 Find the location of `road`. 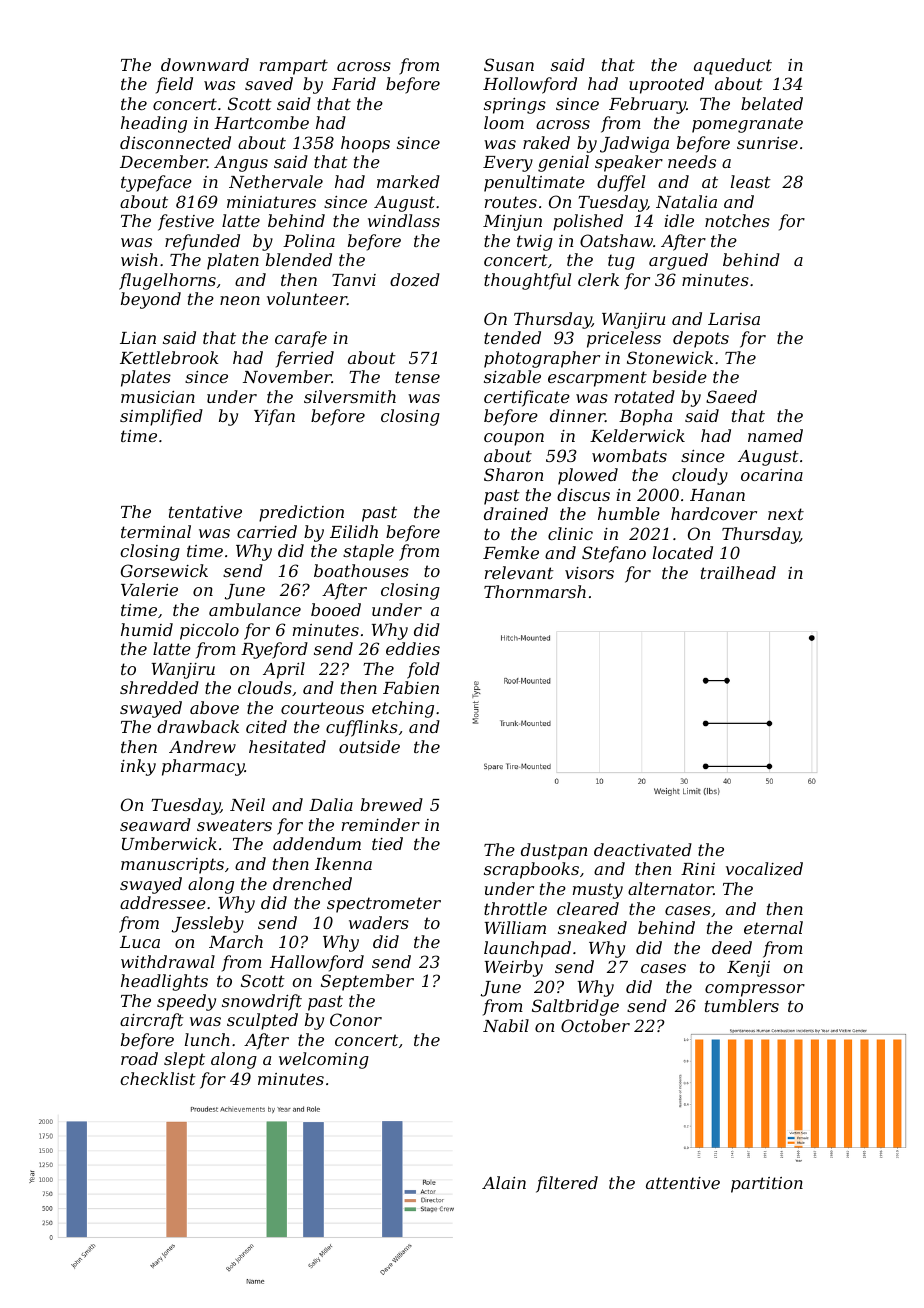

road is located at coordinates (139, 1058).
